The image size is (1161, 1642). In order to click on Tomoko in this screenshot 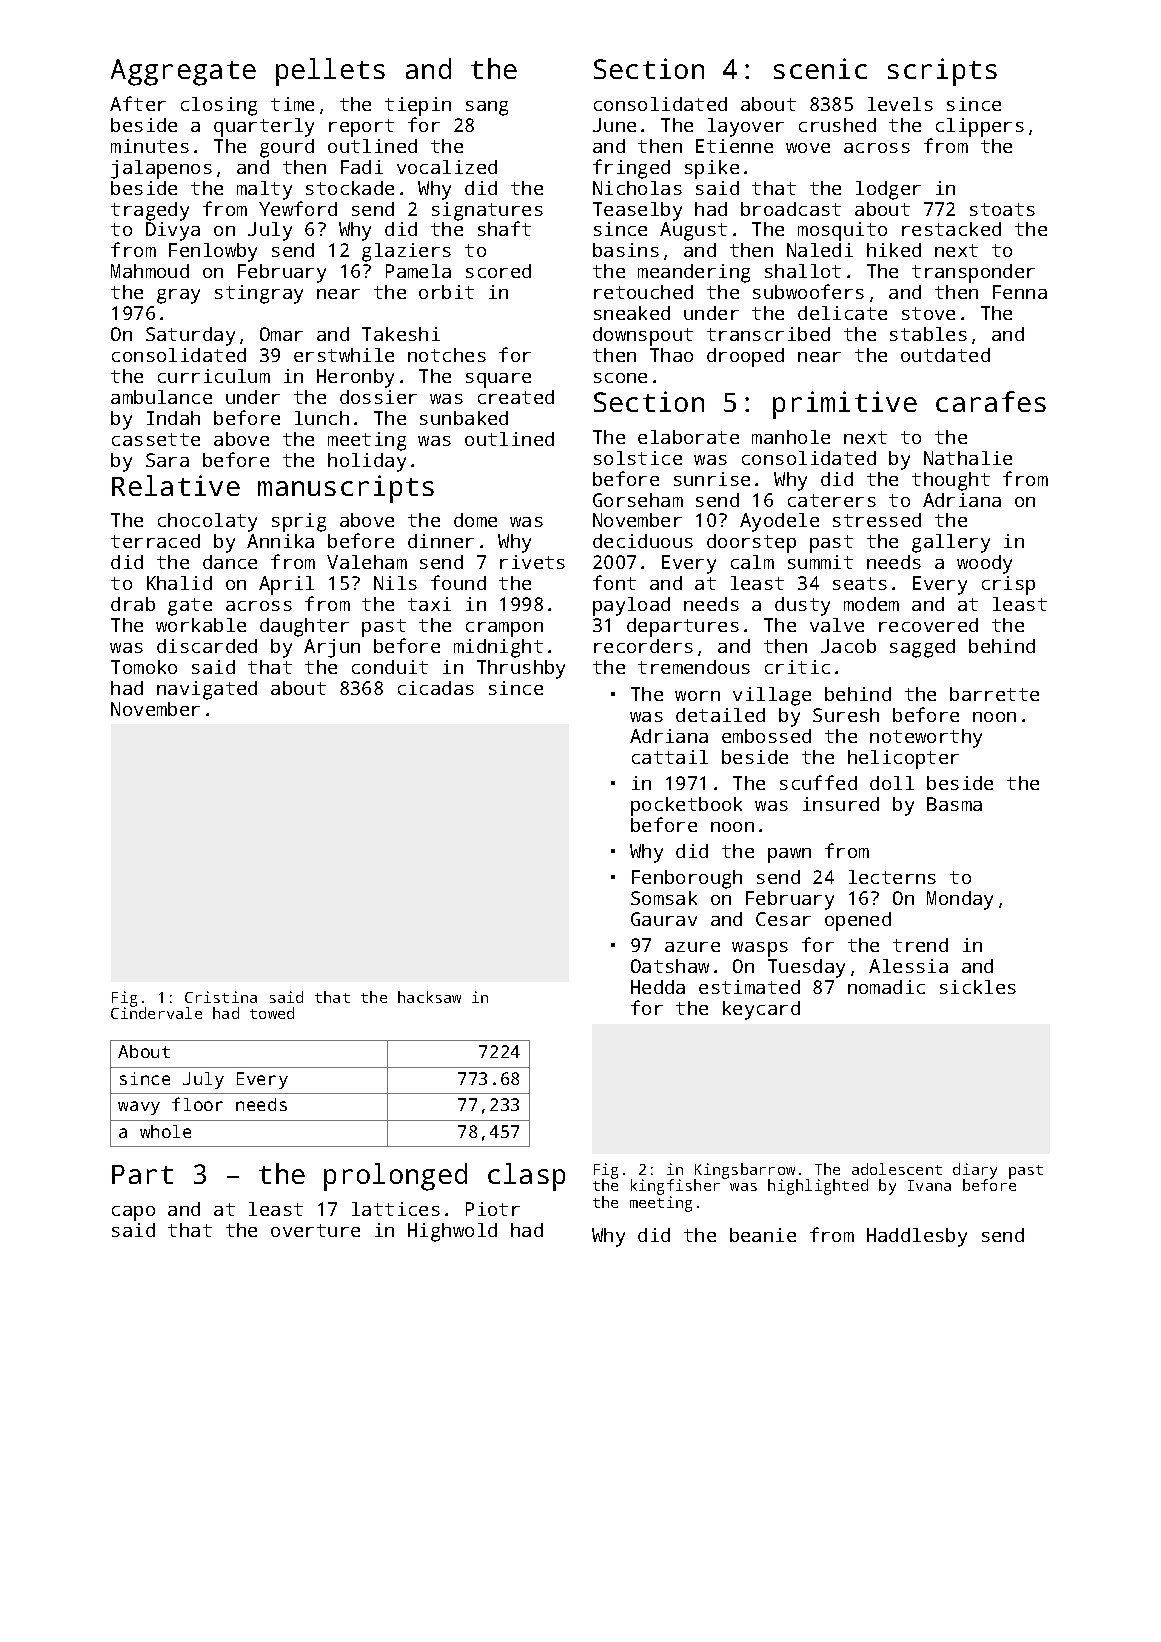, I will do `click(144, 667)`.
